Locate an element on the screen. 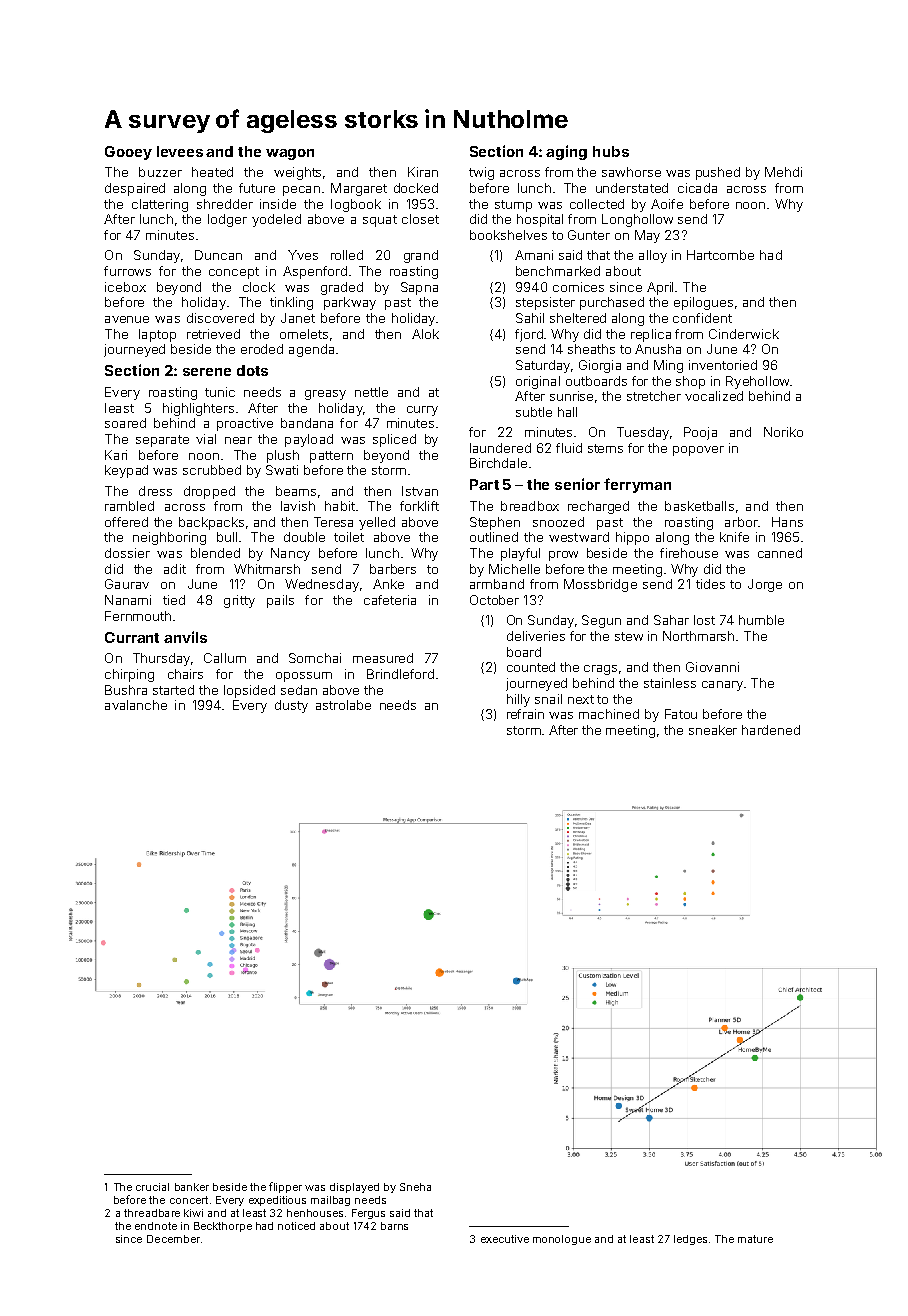  stretcher is located at coordinates (654, 396).
